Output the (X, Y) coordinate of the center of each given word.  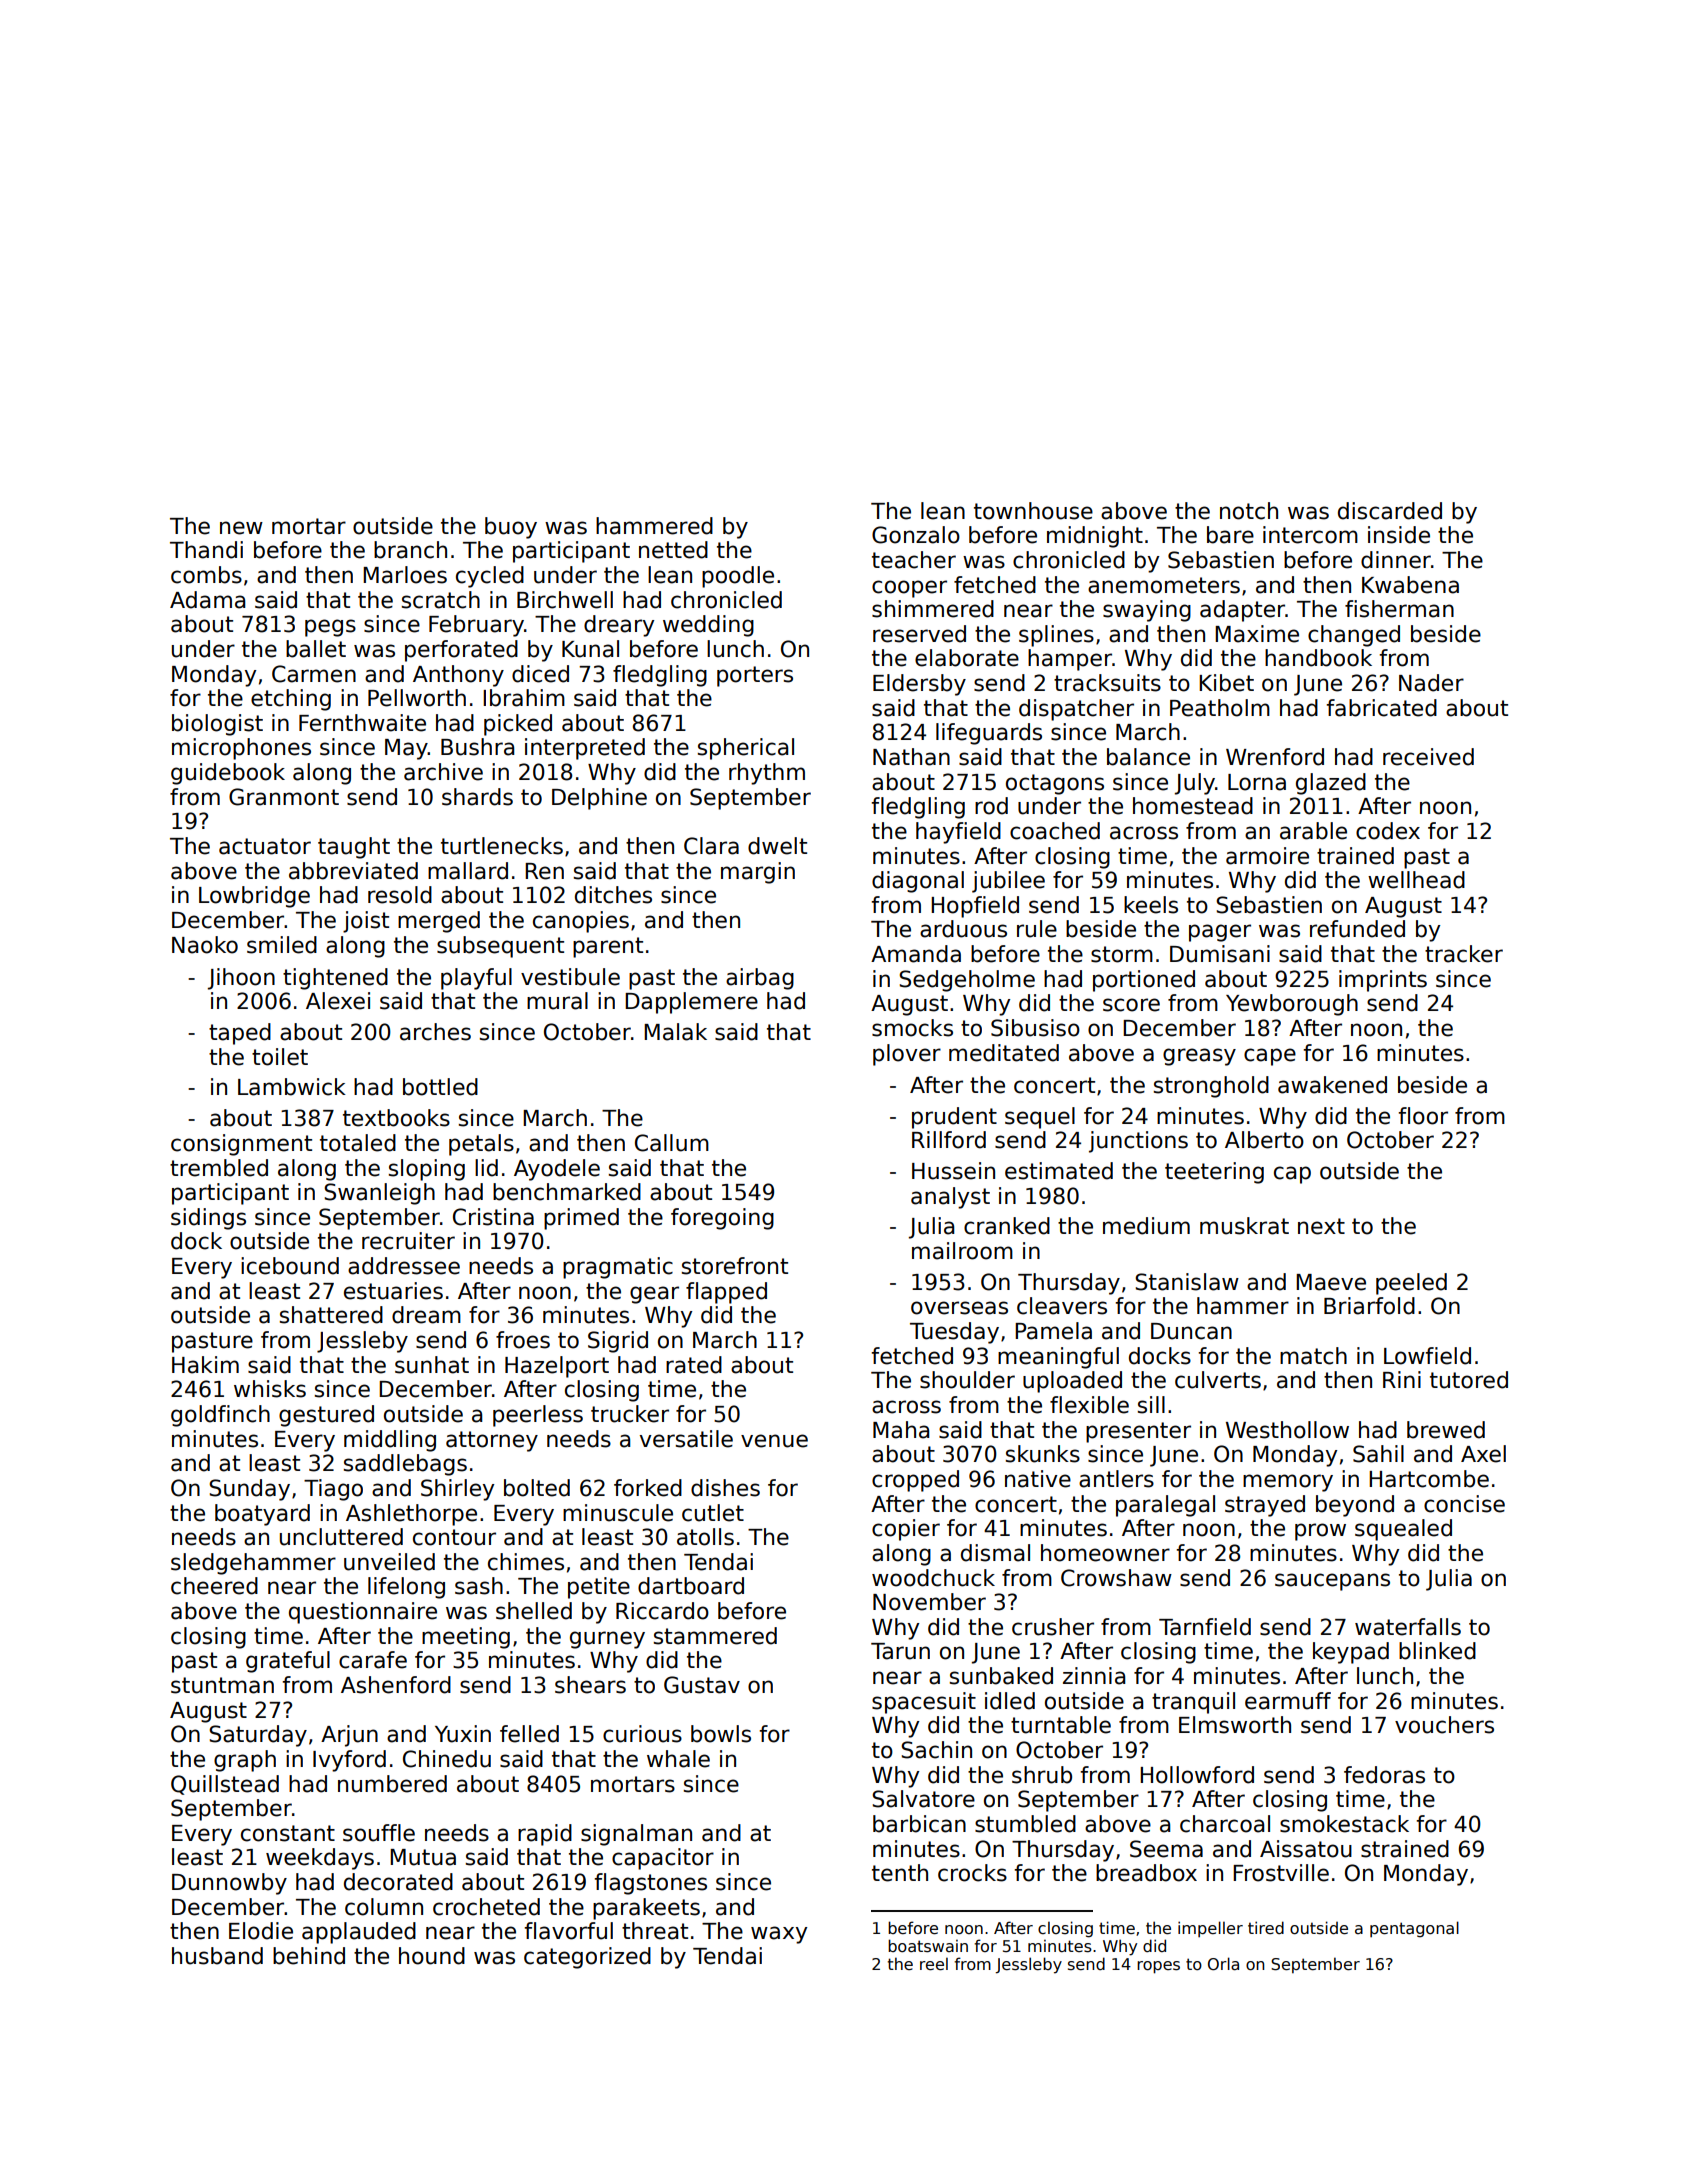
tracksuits (1107, 683)
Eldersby (919, 685)
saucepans (1332, 1582)
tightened (335, 979)
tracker (1464, 954)
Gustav (702, 1685)
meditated (1004, 1053)
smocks (912, 1028)
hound (432, 1956)
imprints (1383, 981)
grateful (288, 1662)
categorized (587, 1958)
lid (486, 1168)
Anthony (458, 676)
